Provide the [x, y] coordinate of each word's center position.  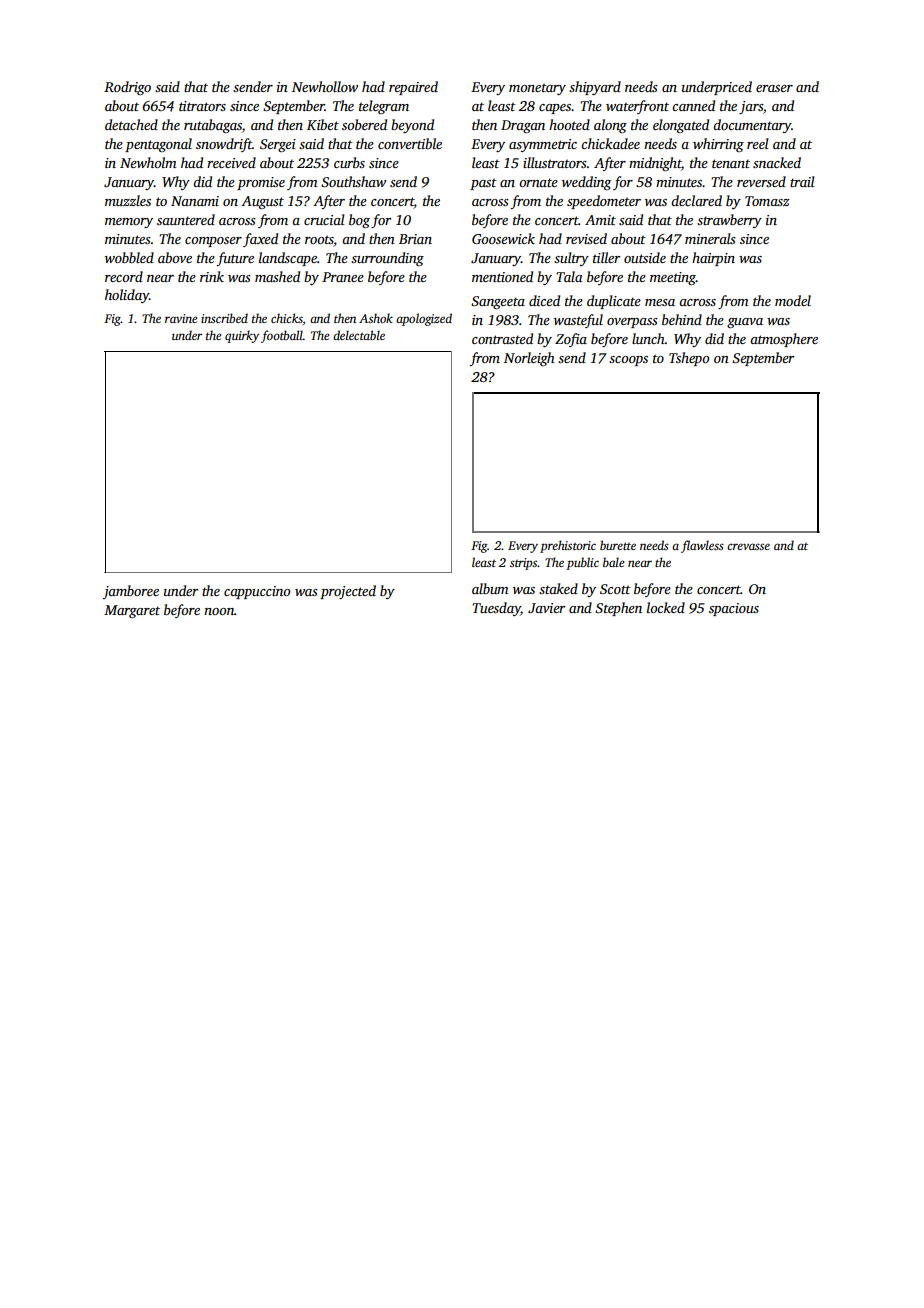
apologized [424, 319]
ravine [181, 318]
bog [359, 221]
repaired [413, 88]
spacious [734, 609]
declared [696, 200]
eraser [774, 88]
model [793, 300]
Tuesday [496, 609]
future [235, 259]
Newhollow [325, 86]
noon [219, 611]
